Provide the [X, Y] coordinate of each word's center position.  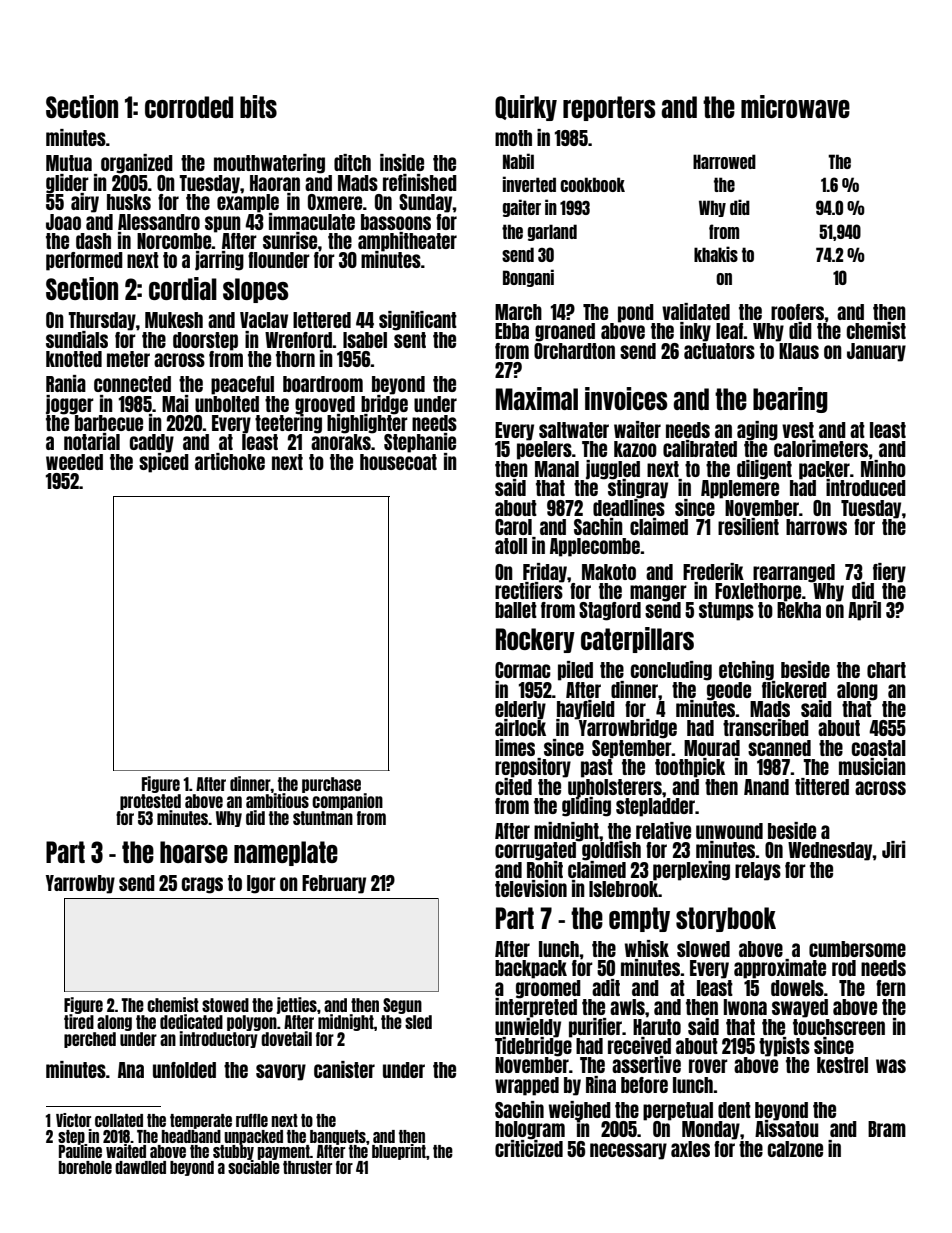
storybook [726, 919]
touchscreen [839, 1027]
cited [513, 786]
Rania [66, 383]
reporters [609, 108]
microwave [795, 106]
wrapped [527, 1086]
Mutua [69, 163]
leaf [730, 331]
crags [202, 885]
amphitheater [407, 241]
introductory [219, 1039]
